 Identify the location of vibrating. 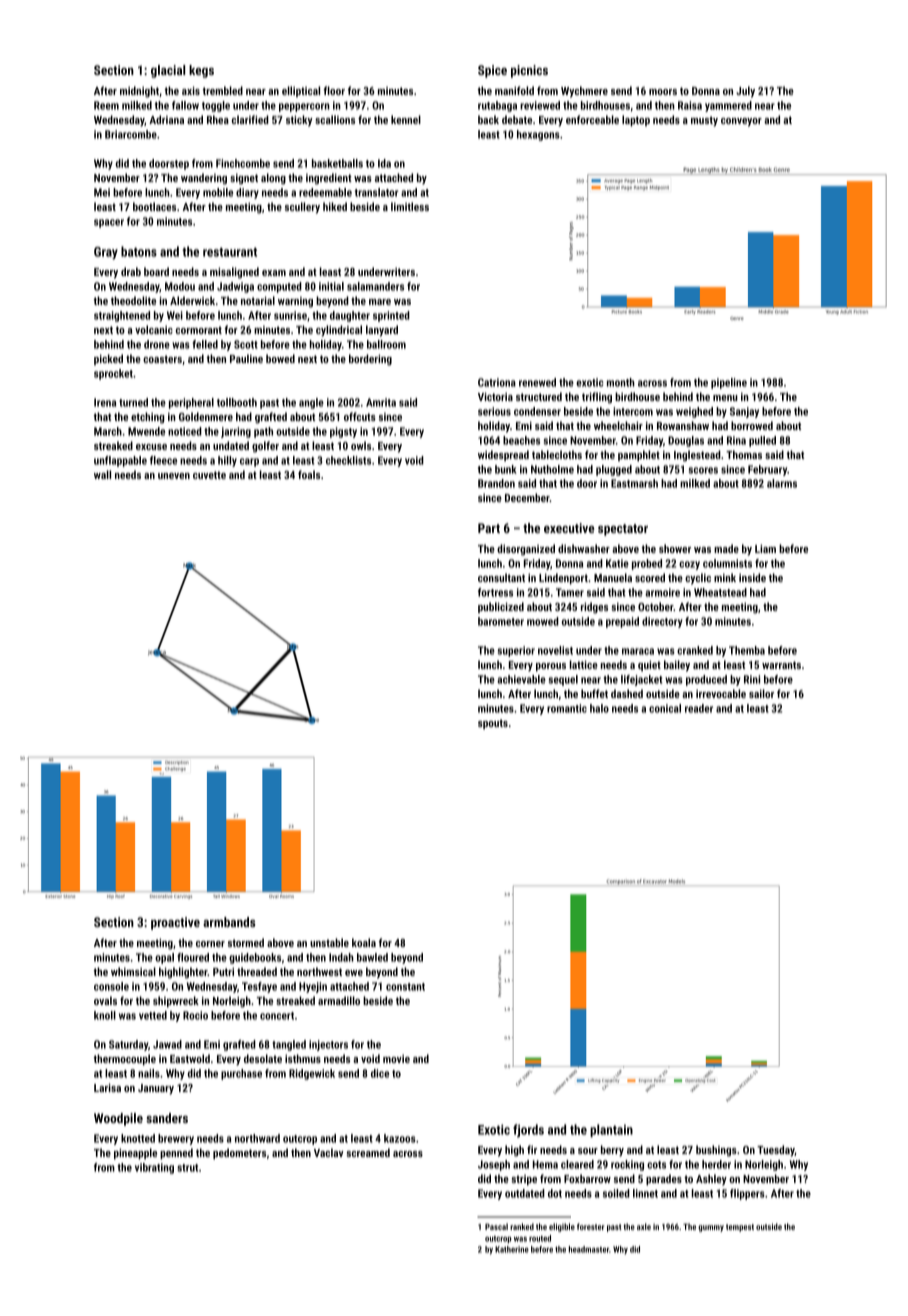
(154, 1168).
